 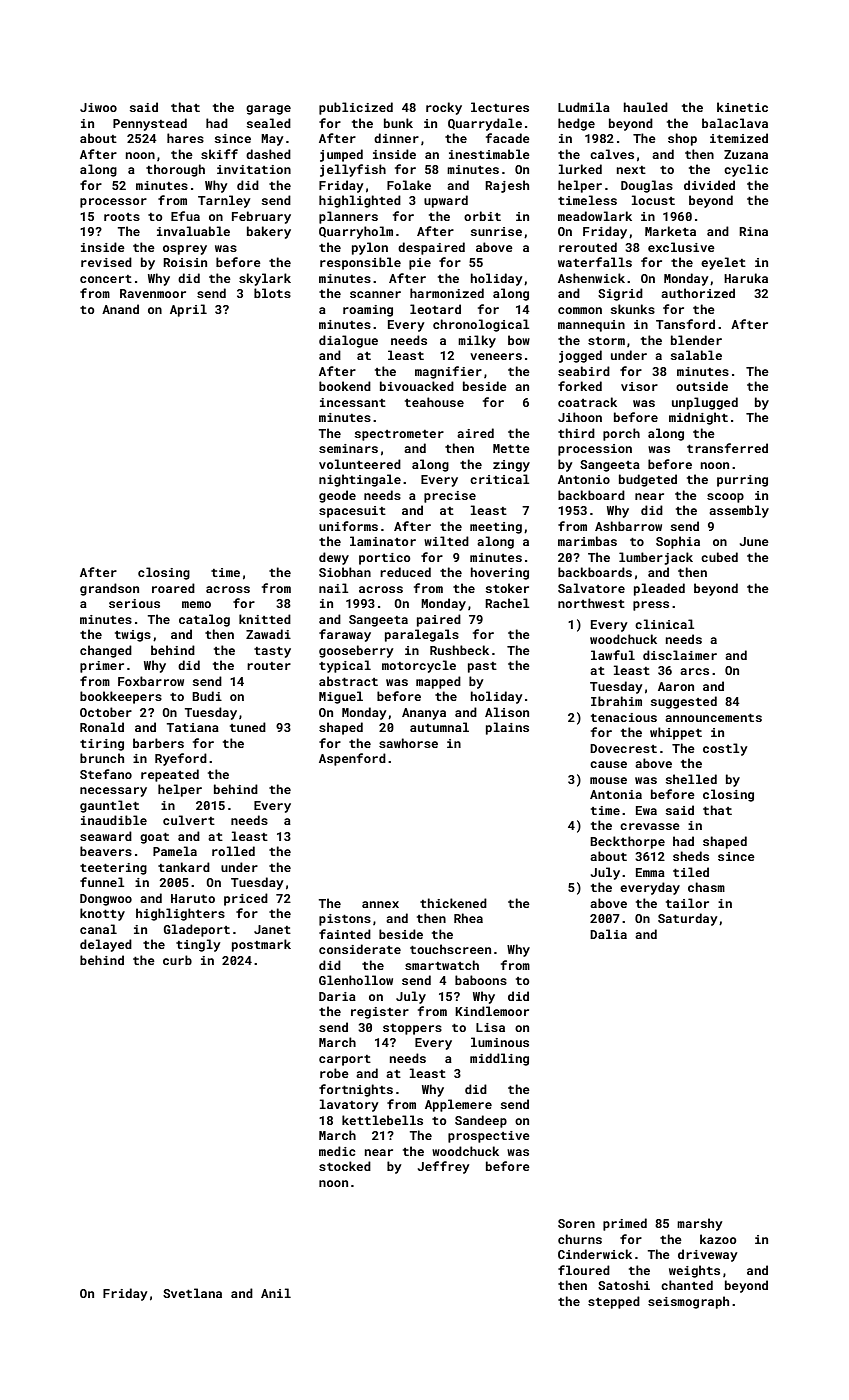 What do you see at coordinates (248, 727) in the screenshot?
I see `tuned` at bounding box center [248, 727].
